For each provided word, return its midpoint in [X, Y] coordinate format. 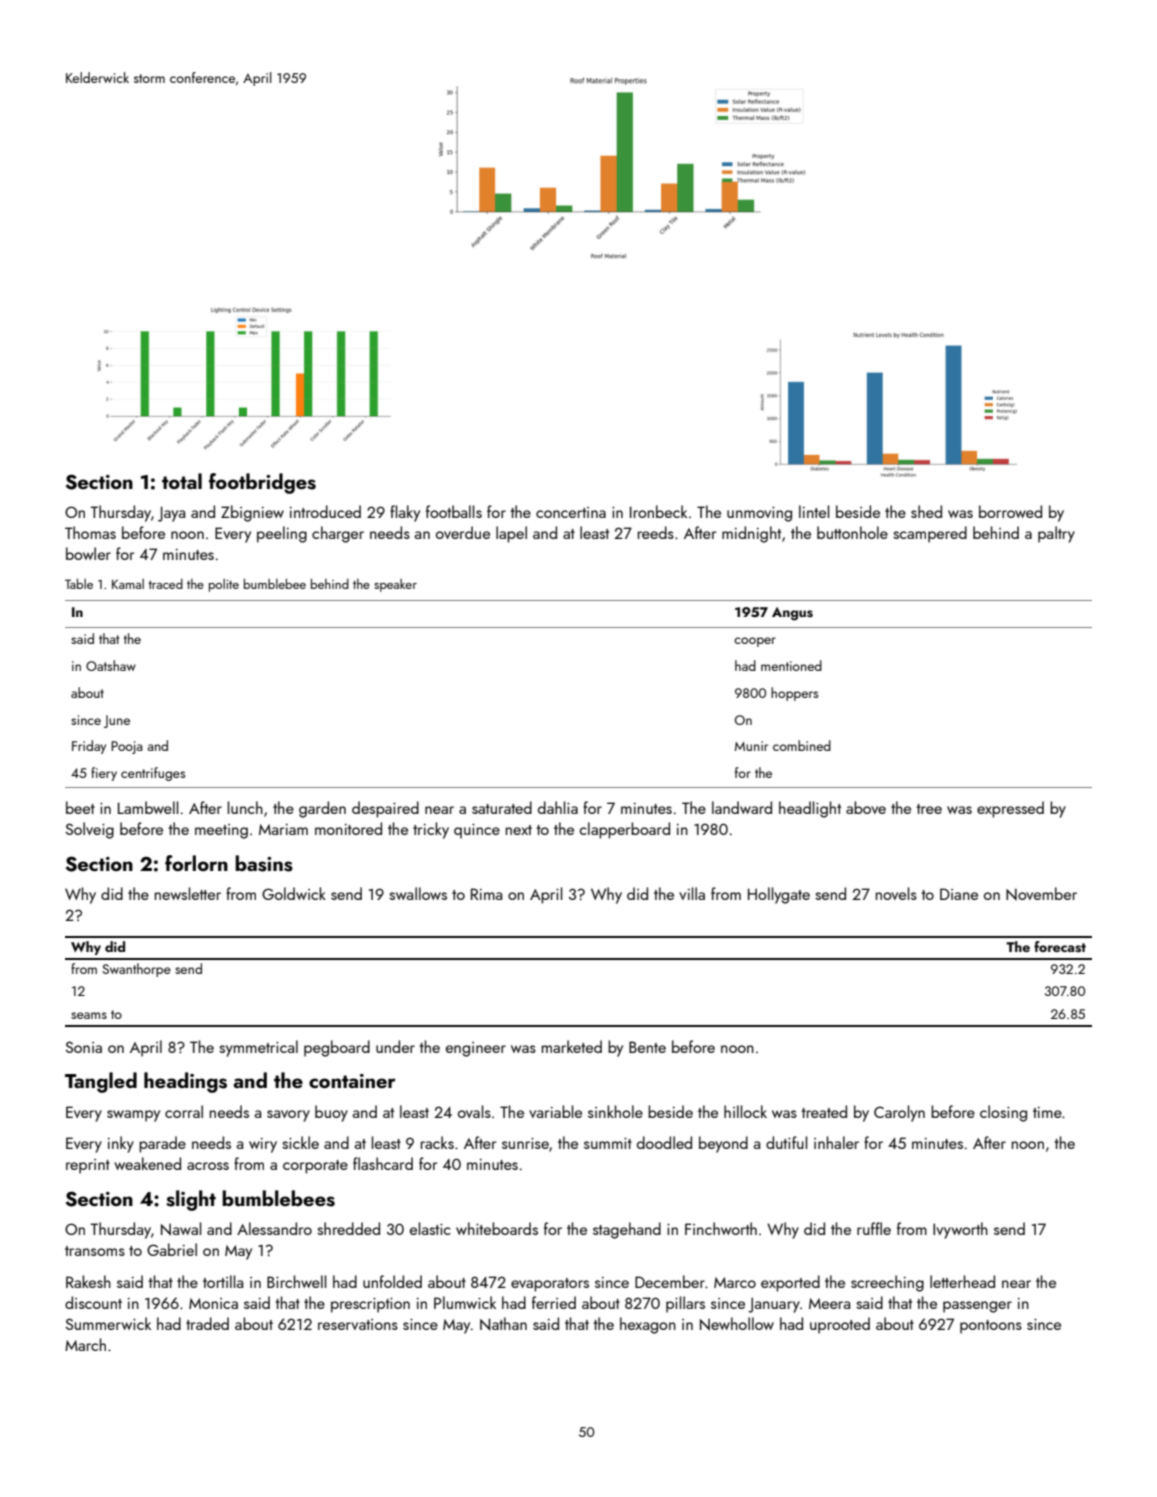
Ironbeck [658, 511]
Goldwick [294, 893]
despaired [385, 809]
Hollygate [779, 895]
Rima [486, 894]
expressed [1010, 809]
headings [185, 1082]
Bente [647, 1047]
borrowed [1010, 511]
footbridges [262, 483]
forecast [1060, 947]
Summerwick [108, 1323]
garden [322, 809]
